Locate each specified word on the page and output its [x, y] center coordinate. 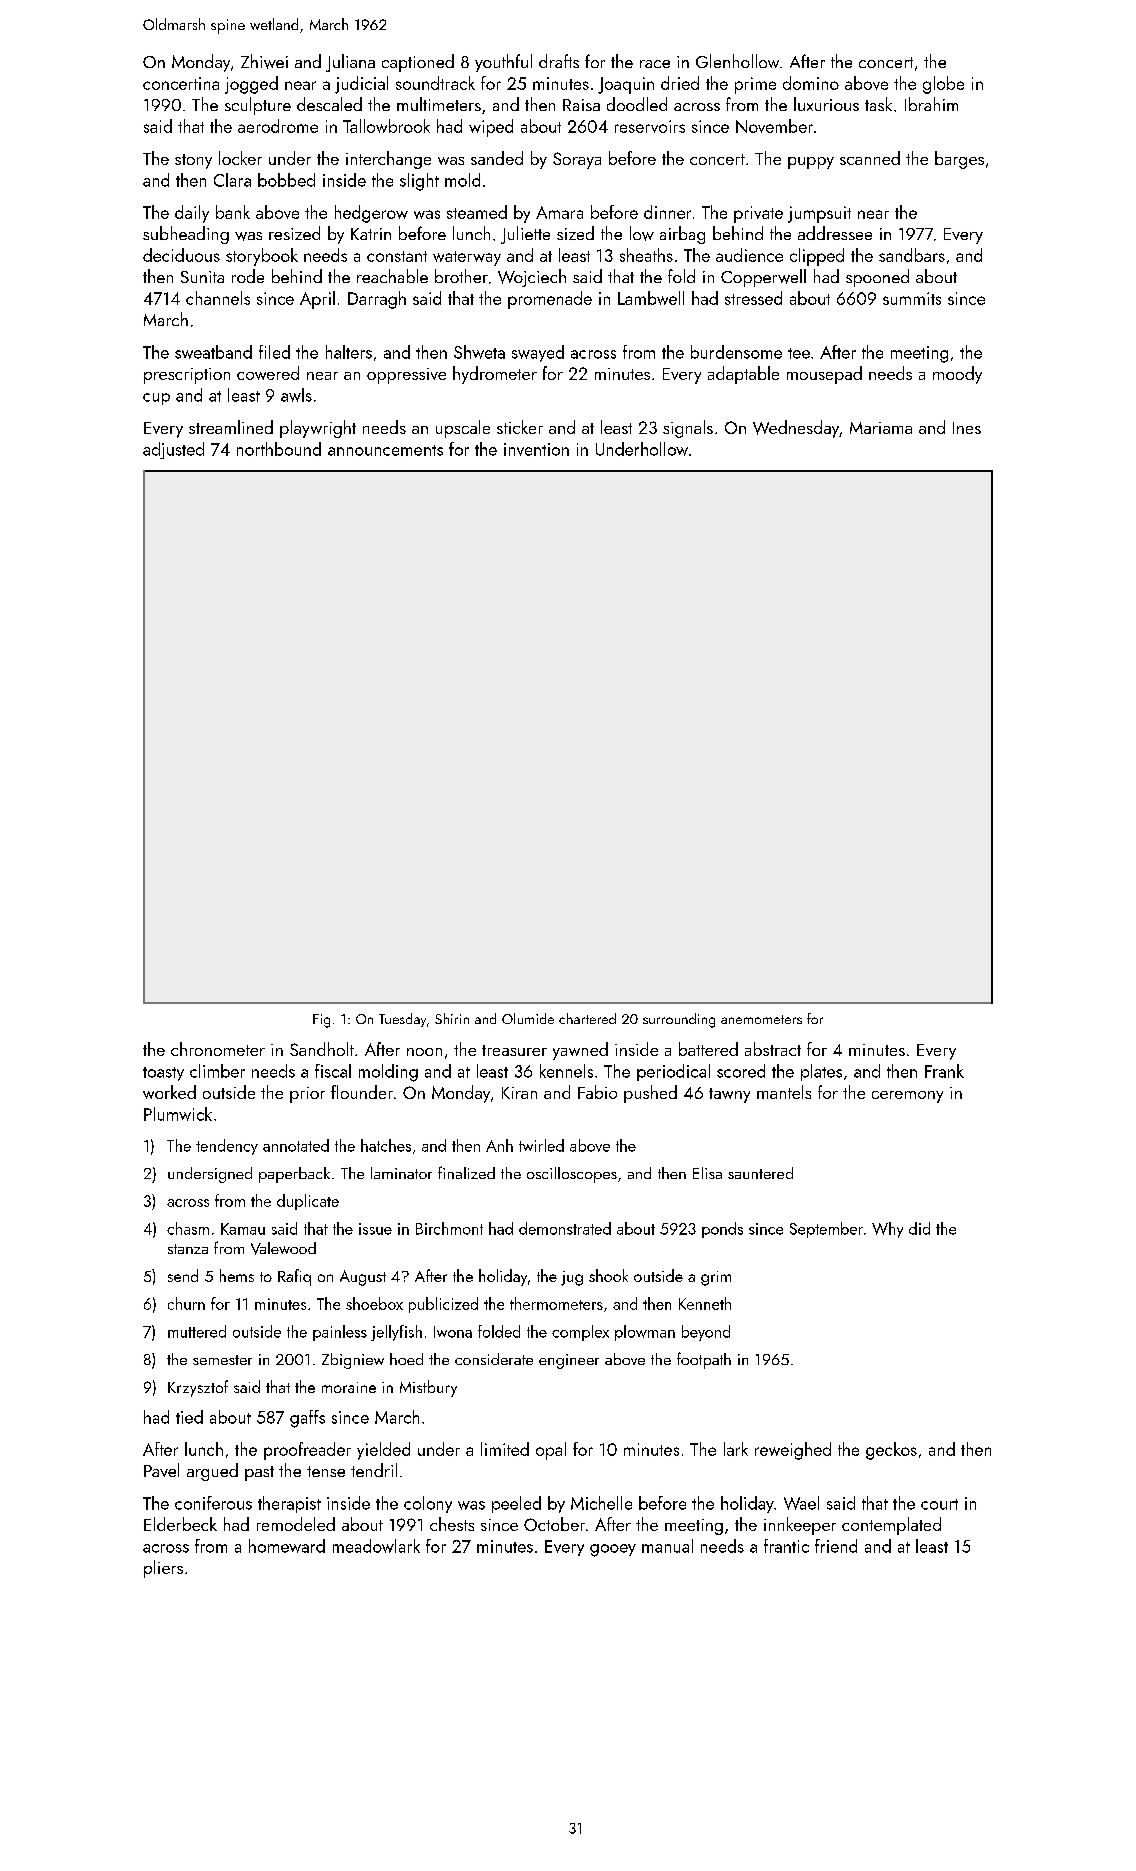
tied [189, 1417]
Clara [232, 180]
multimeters [439, 104]
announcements [385, 450]
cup [156, 399]
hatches [386, 1145]
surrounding [679, 1020]
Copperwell [763, 278]
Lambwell [651, 298]
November [774, 126]
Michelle [601, 1503]
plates [821, 1072]
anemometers [761, 1019]
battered [708, 1049]
